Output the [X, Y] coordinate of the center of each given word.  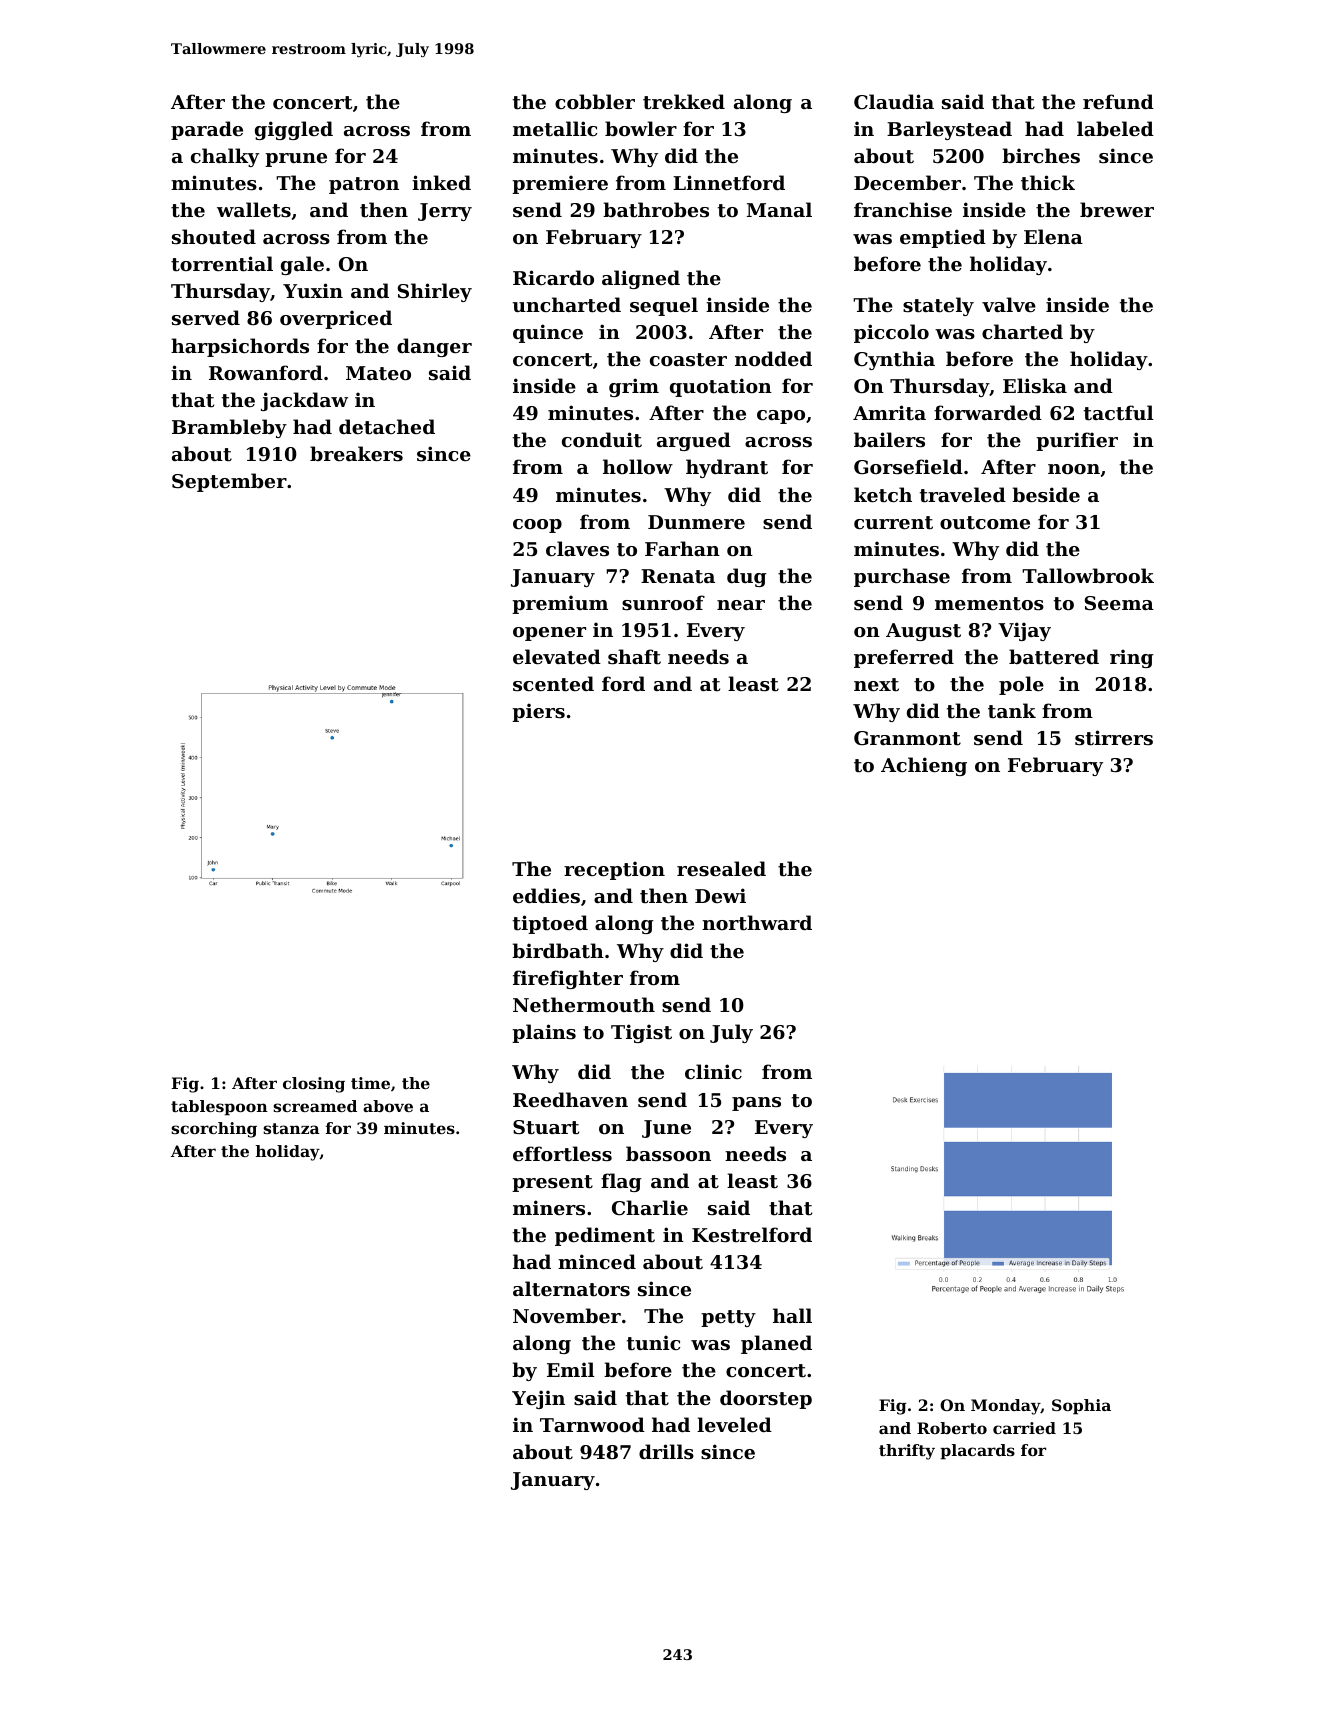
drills [666, 1452]
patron [364, 185]
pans [756, 1104]
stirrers [1114, 738]
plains [544, 1033]
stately [938, 306]
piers [538, 712]
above [388, 1106]
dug [747, 577]
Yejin [538, 1399]
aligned [641, 279]
